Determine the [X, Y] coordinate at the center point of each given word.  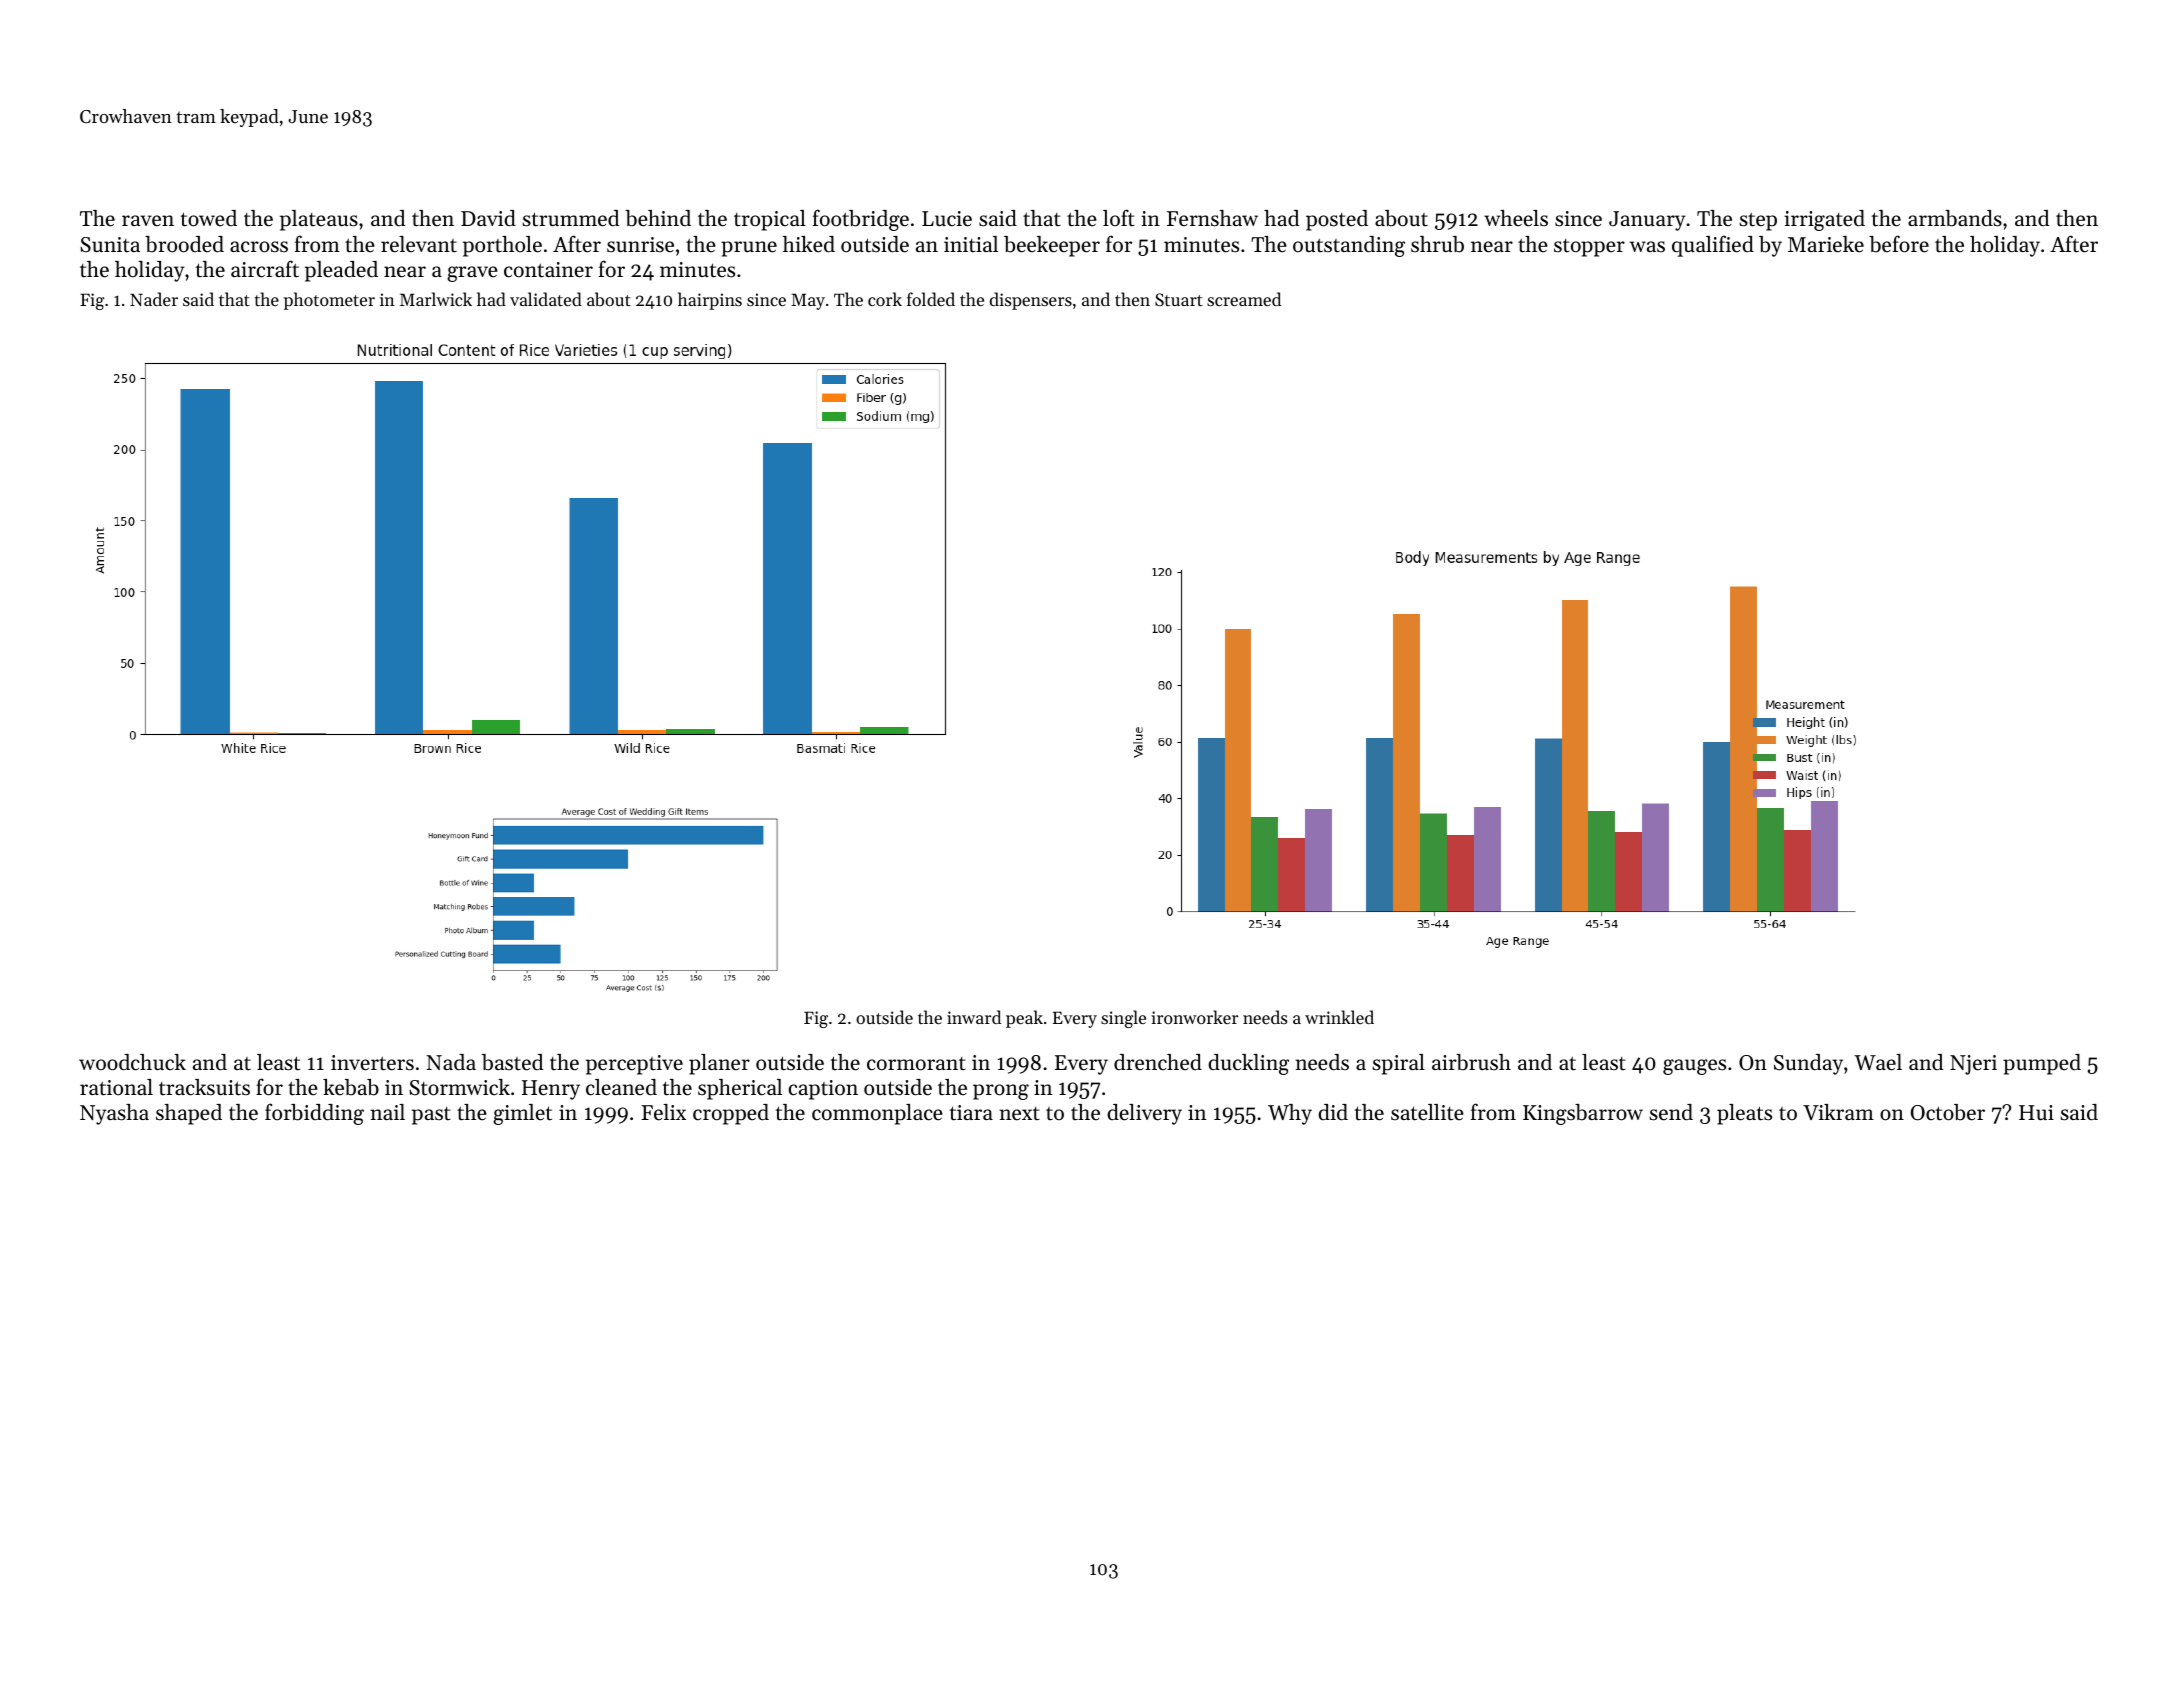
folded [931, 299]
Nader [154, 299]
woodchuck [132, 1062]
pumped [2042, 1064]
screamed [1244, 299]
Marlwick [436, 299]
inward [974, 1017]
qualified [1713, 246]
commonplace [877, 1114]
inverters [372, 1063]
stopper [1589, 248]
